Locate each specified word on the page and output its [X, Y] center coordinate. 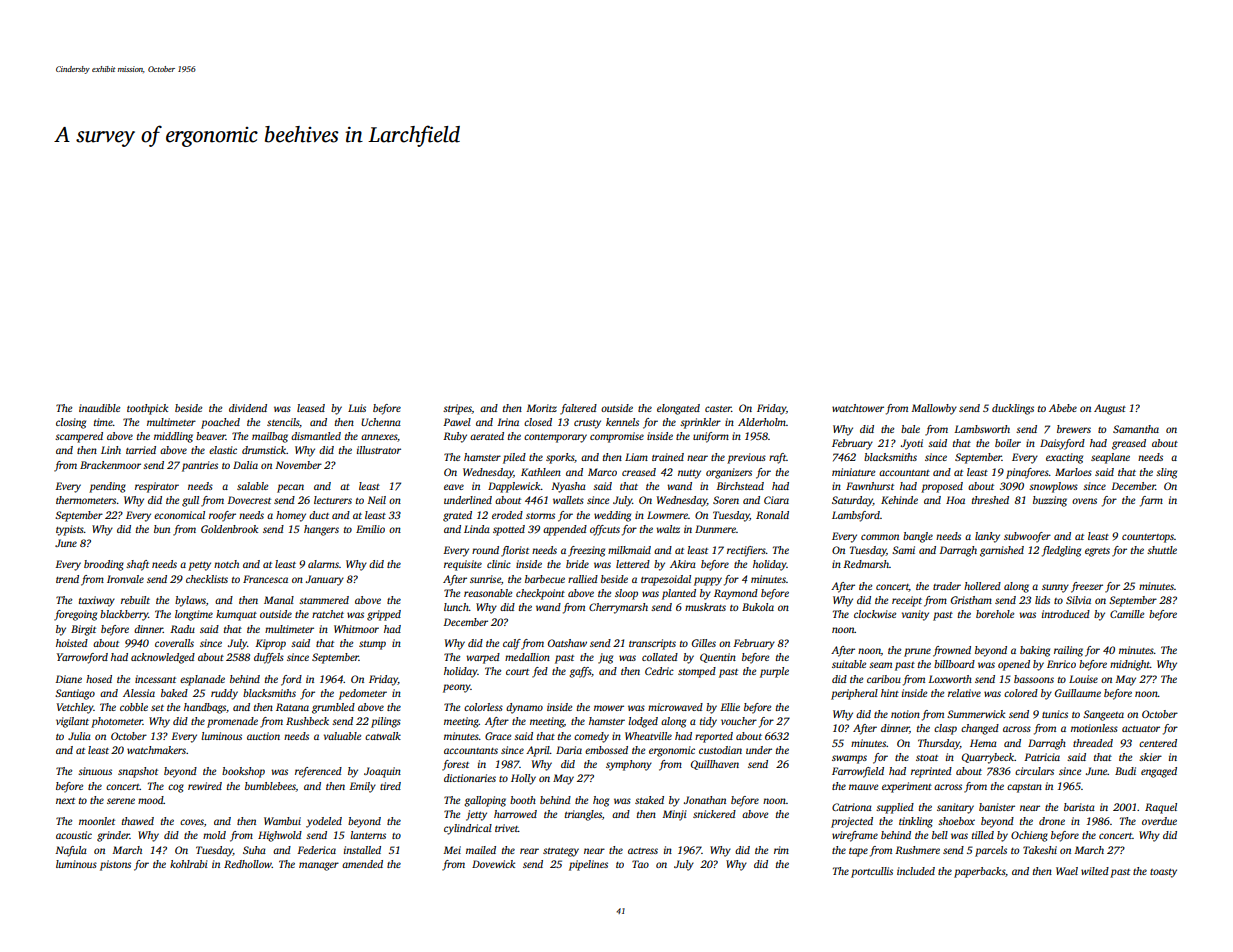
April [538, 751]
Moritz [541, 408]
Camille [1127, 614]
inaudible [99, 408]
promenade [232, 722]
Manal [279, 600]
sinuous [95, 771]
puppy [708, 581]
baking [1035, 651]
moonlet [97, 821]
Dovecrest [249, 500]
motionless [1094, 728]
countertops [1148, 538]
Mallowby [934, 409]
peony [457, 688]
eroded [507, 515]
